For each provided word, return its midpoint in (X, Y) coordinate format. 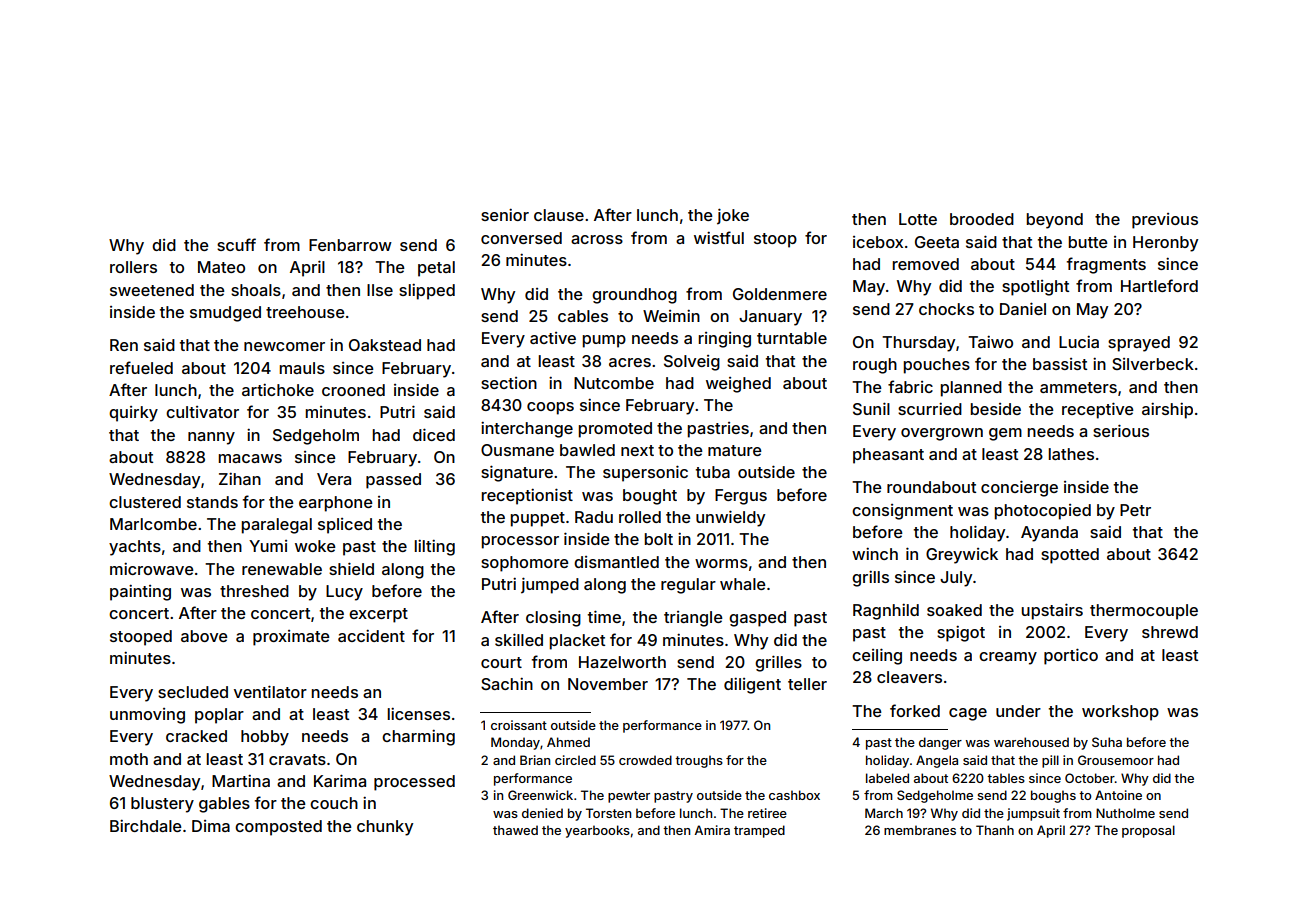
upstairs (1052, 611)
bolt (658, 539)
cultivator (202, 412)
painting (140, 592)
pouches (936, 366)
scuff (236, 244)
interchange (527, 429)
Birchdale (146, 825)
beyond (1054, 221)
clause (559, 215)
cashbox (794, 795)
